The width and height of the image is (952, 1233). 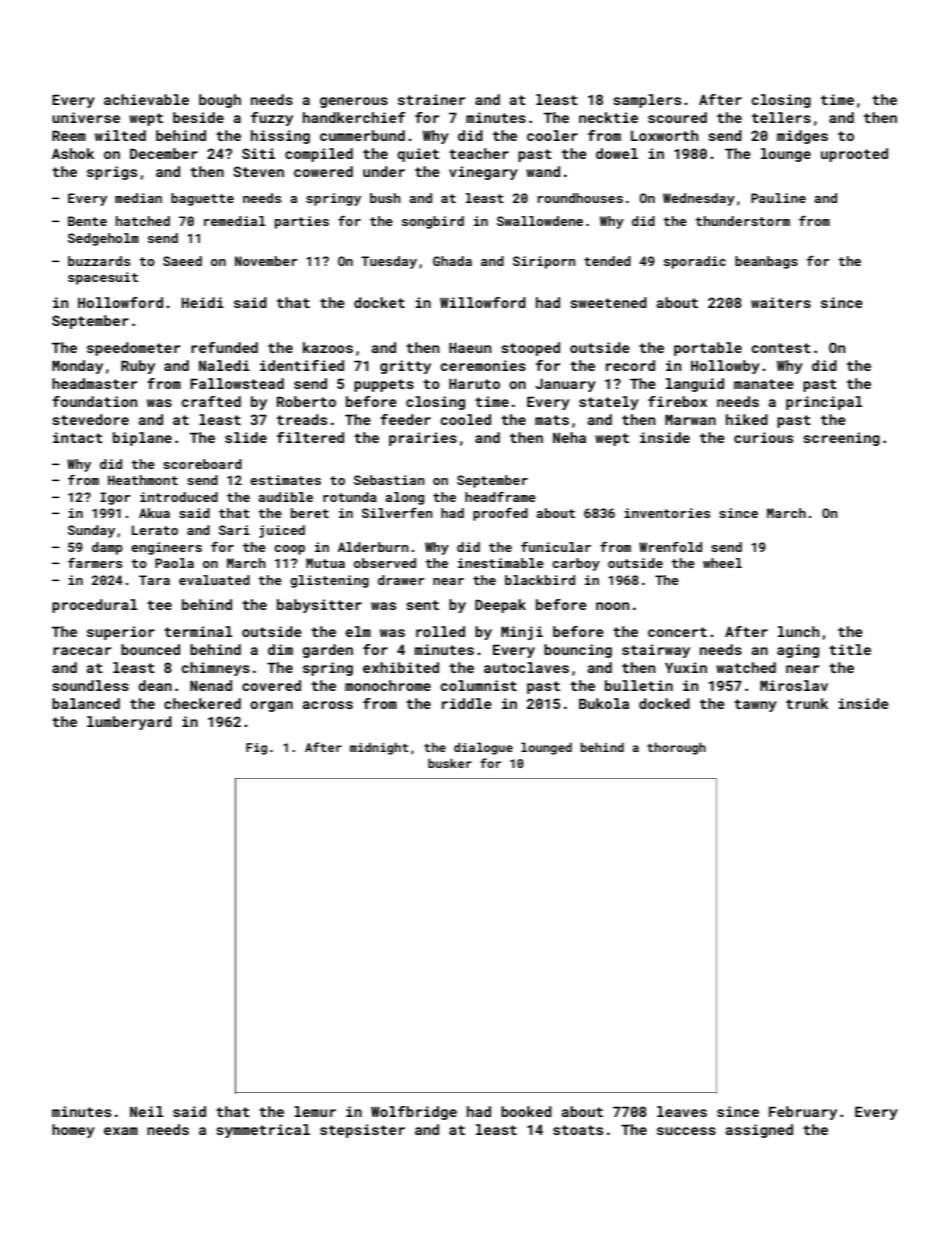 I want to click on Minji, so click(x=522, y=633).
